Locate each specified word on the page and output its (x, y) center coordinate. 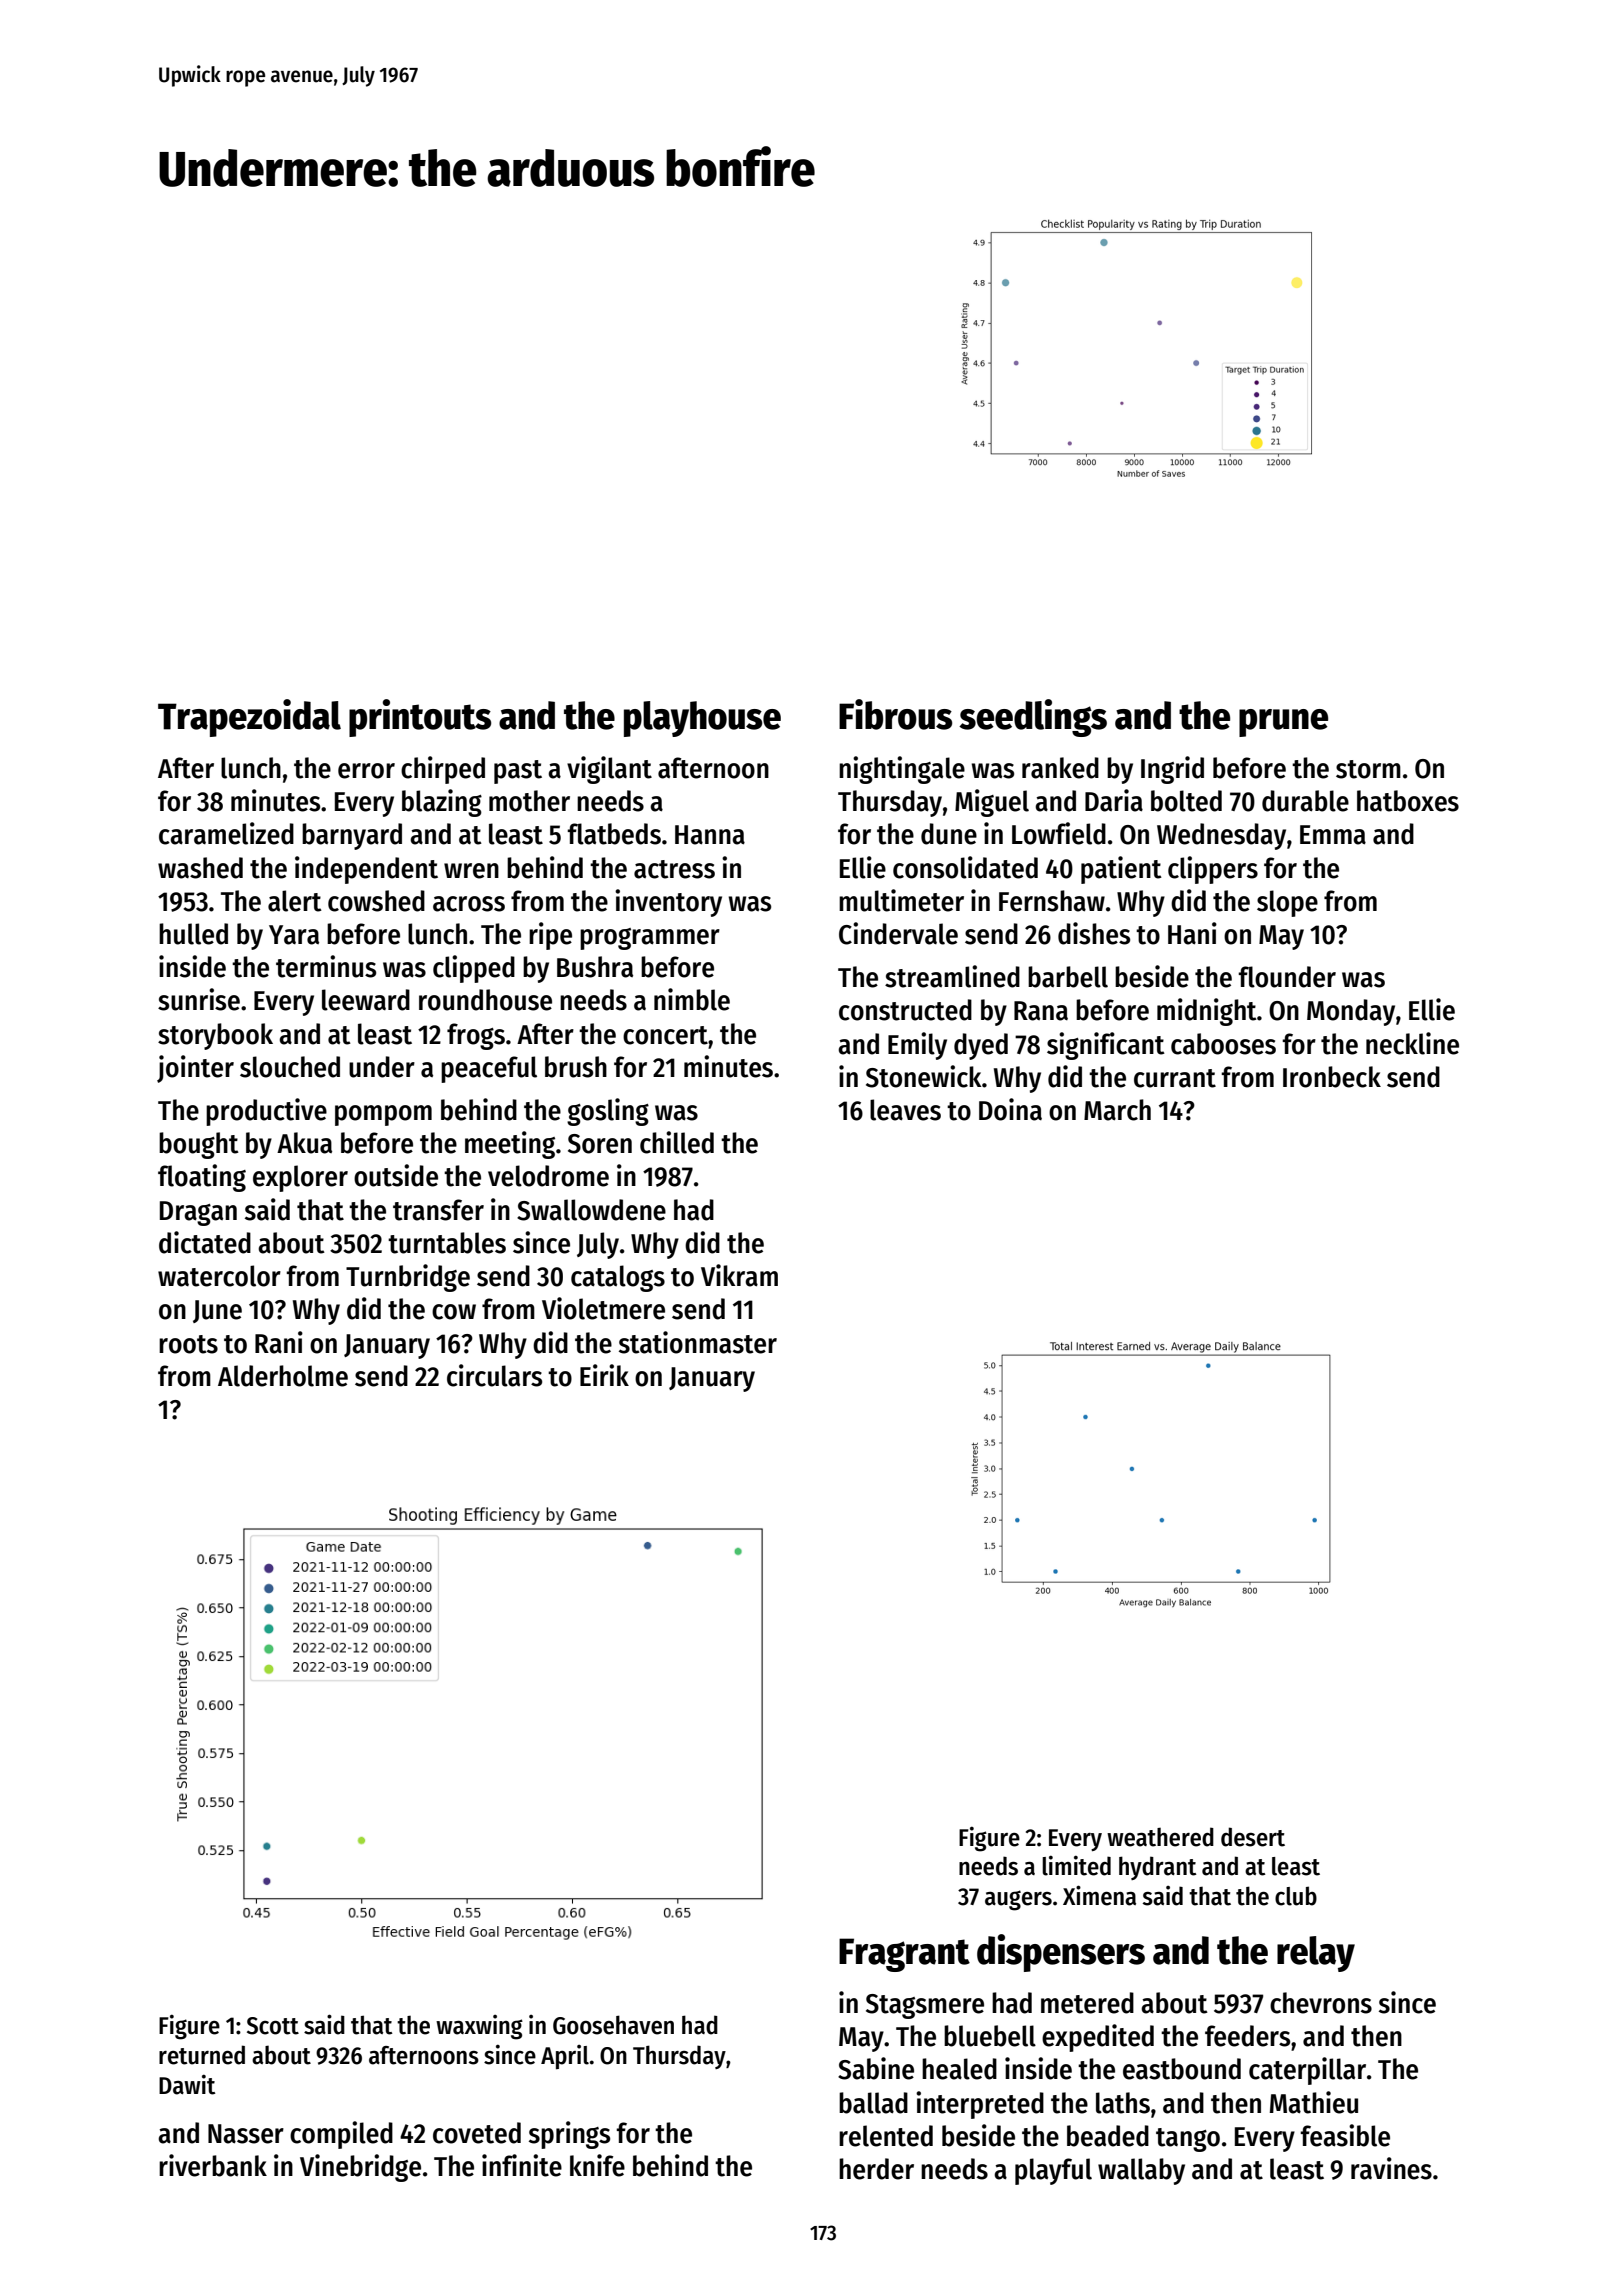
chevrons (1321, 2003)
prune (1283, 723)
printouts (420, 718)
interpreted (980, 2105)
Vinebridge (360, 2168)
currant (1175, 1078)
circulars (494, 1375)
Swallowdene (591, 1210)
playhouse (702, 719)
